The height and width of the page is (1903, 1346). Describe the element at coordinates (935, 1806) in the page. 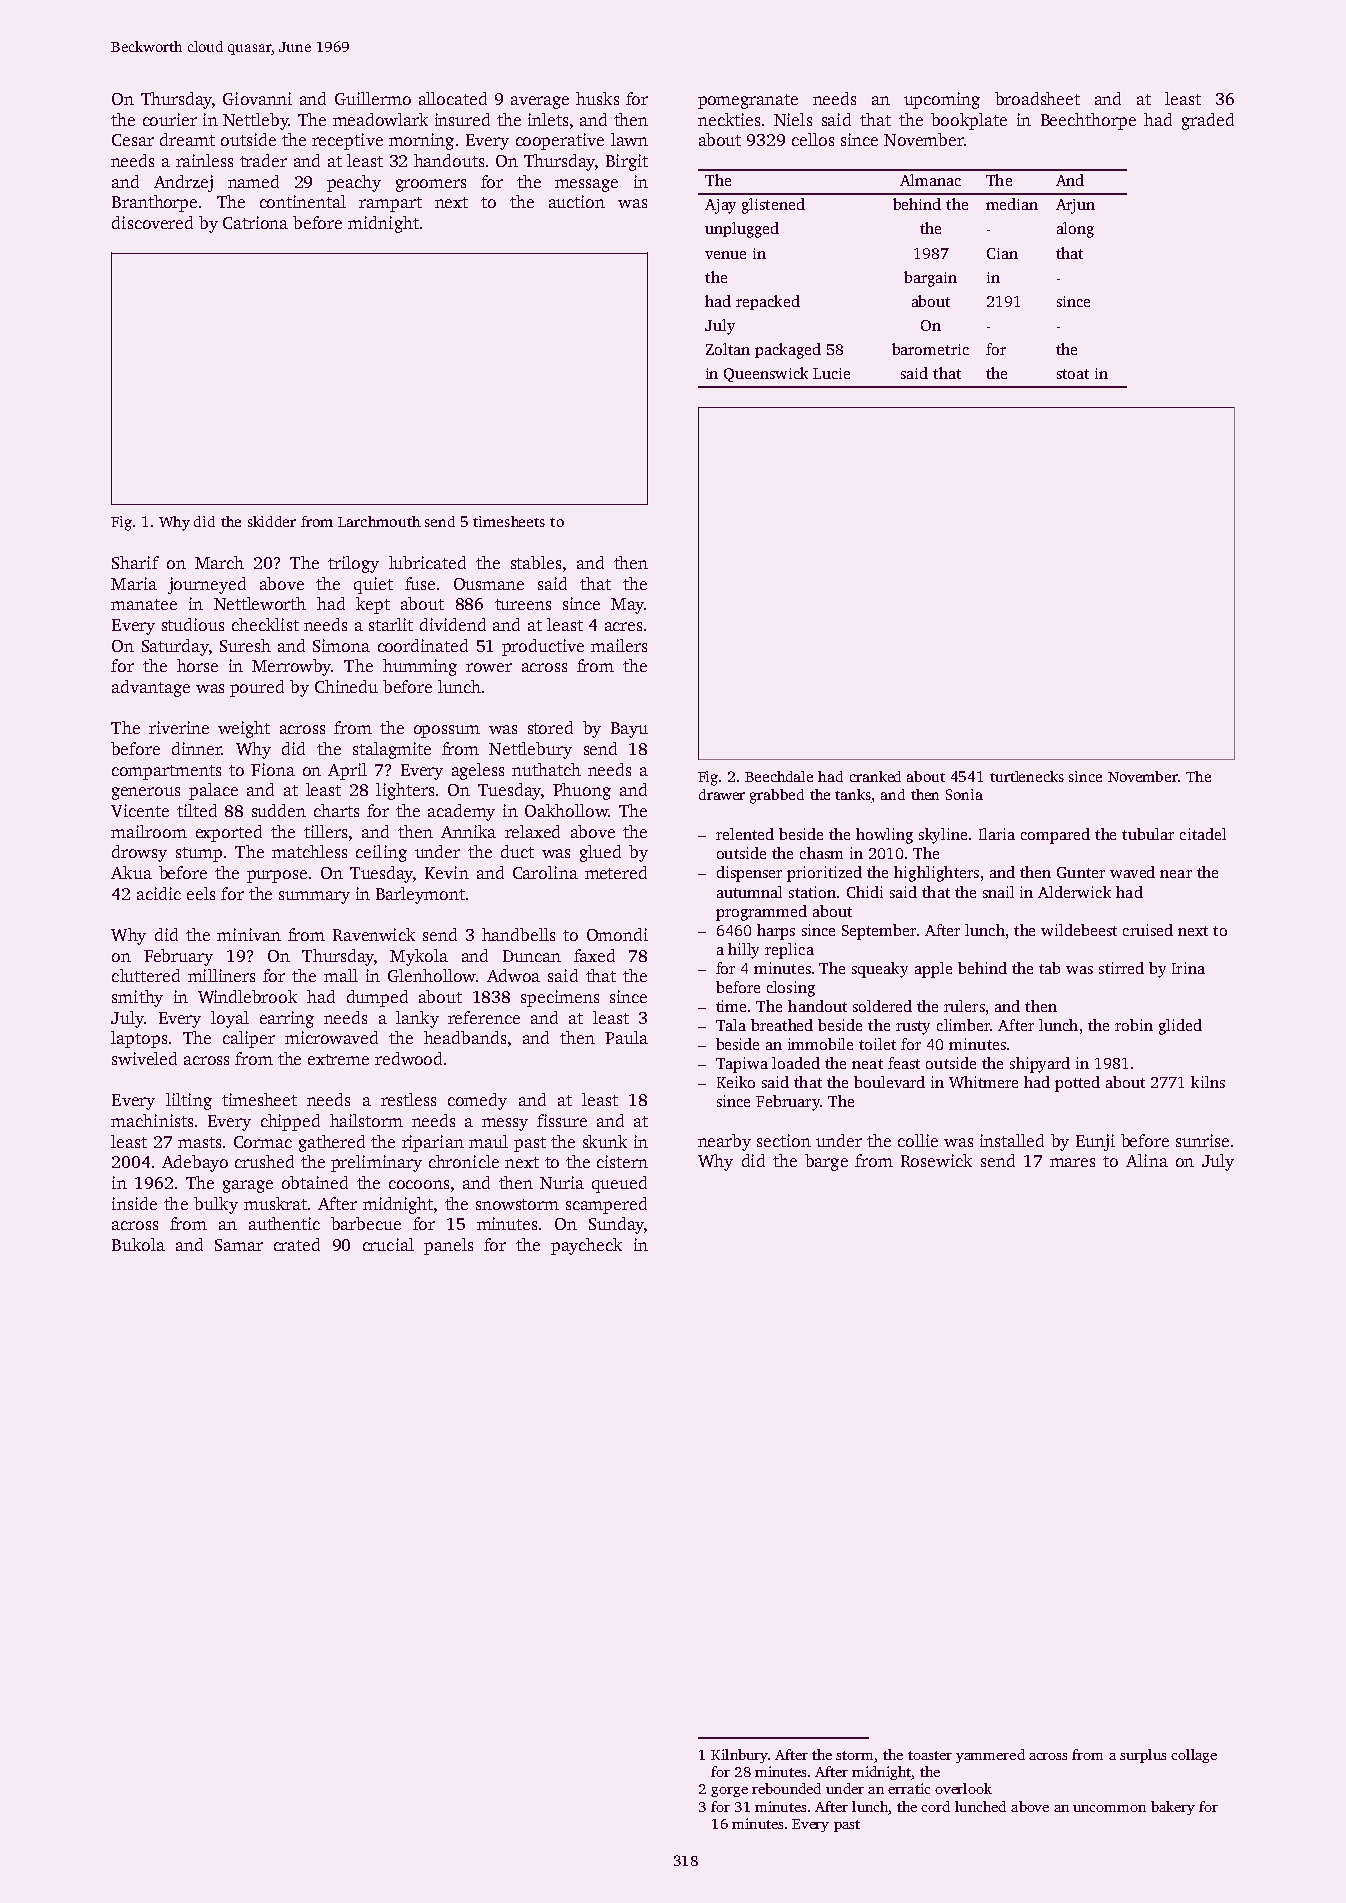

I see `cord` at that location.
